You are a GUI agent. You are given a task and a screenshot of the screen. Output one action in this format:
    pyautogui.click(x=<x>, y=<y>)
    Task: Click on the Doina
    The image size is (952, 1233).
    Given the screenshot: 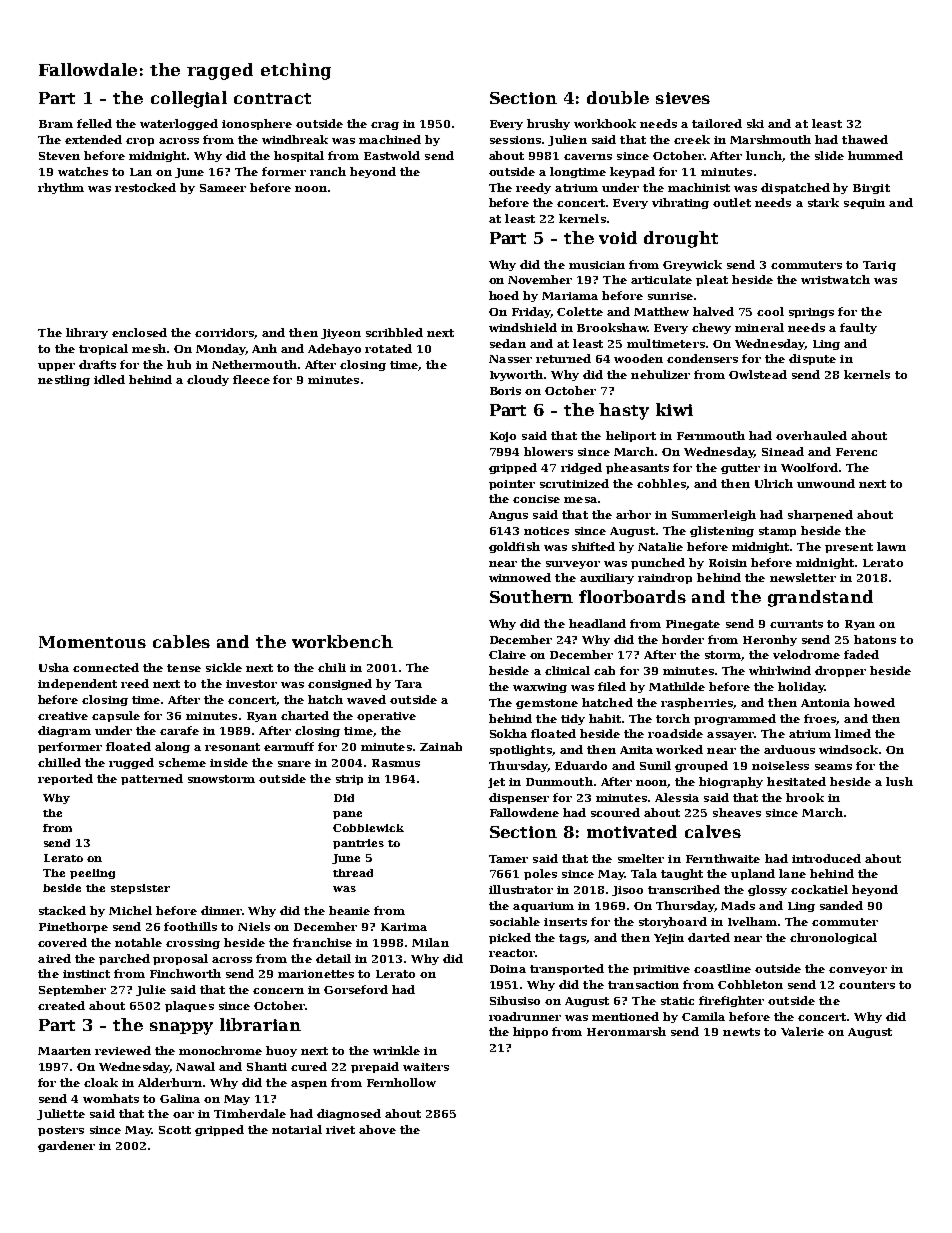 What is the action you would take?
    pyautogui.click(x=508, y=969)
